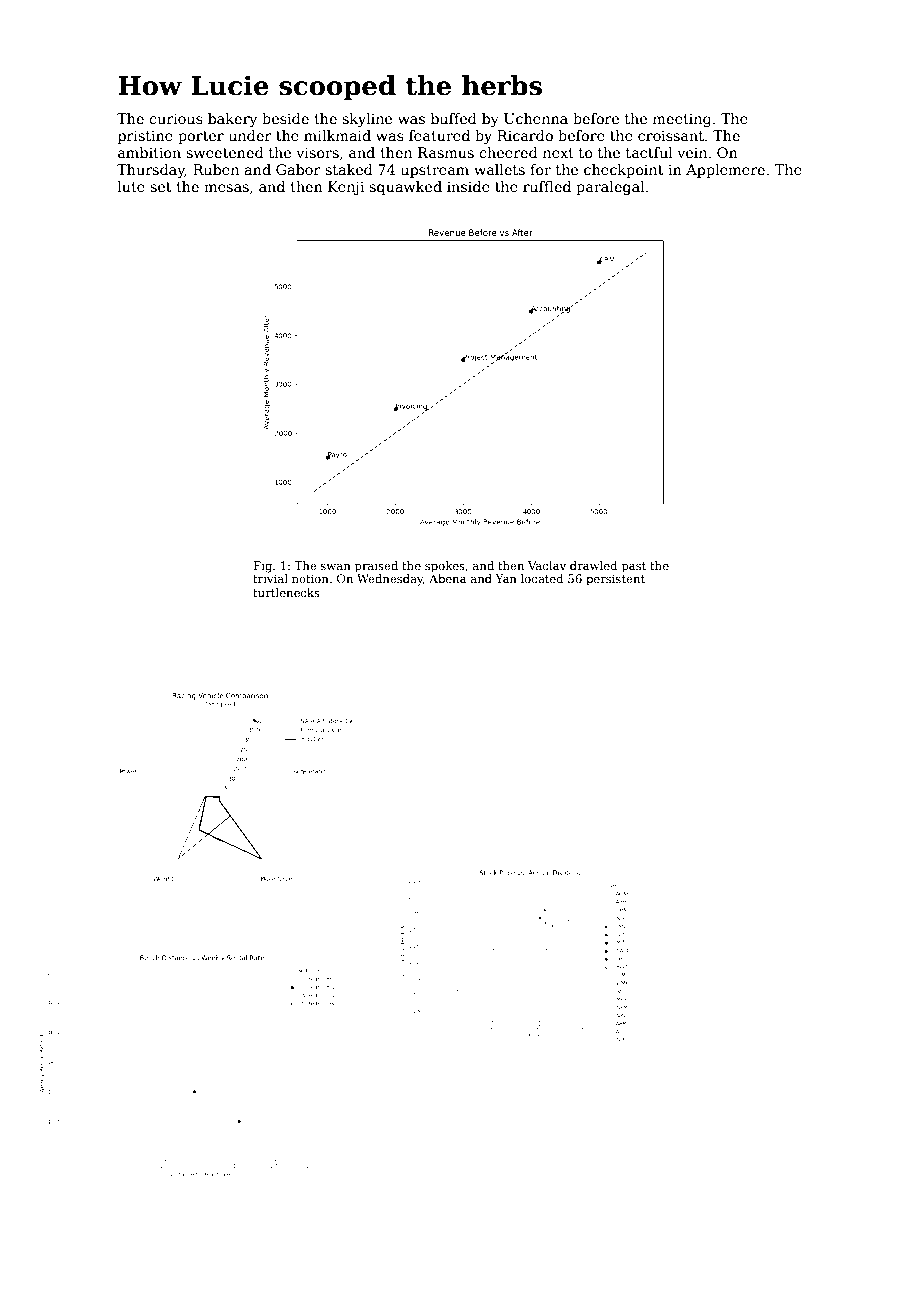 The width and height of the document is (924, 1308). Describe the element at coordinates (131, 186) in the document. I see `lute` at that location.
